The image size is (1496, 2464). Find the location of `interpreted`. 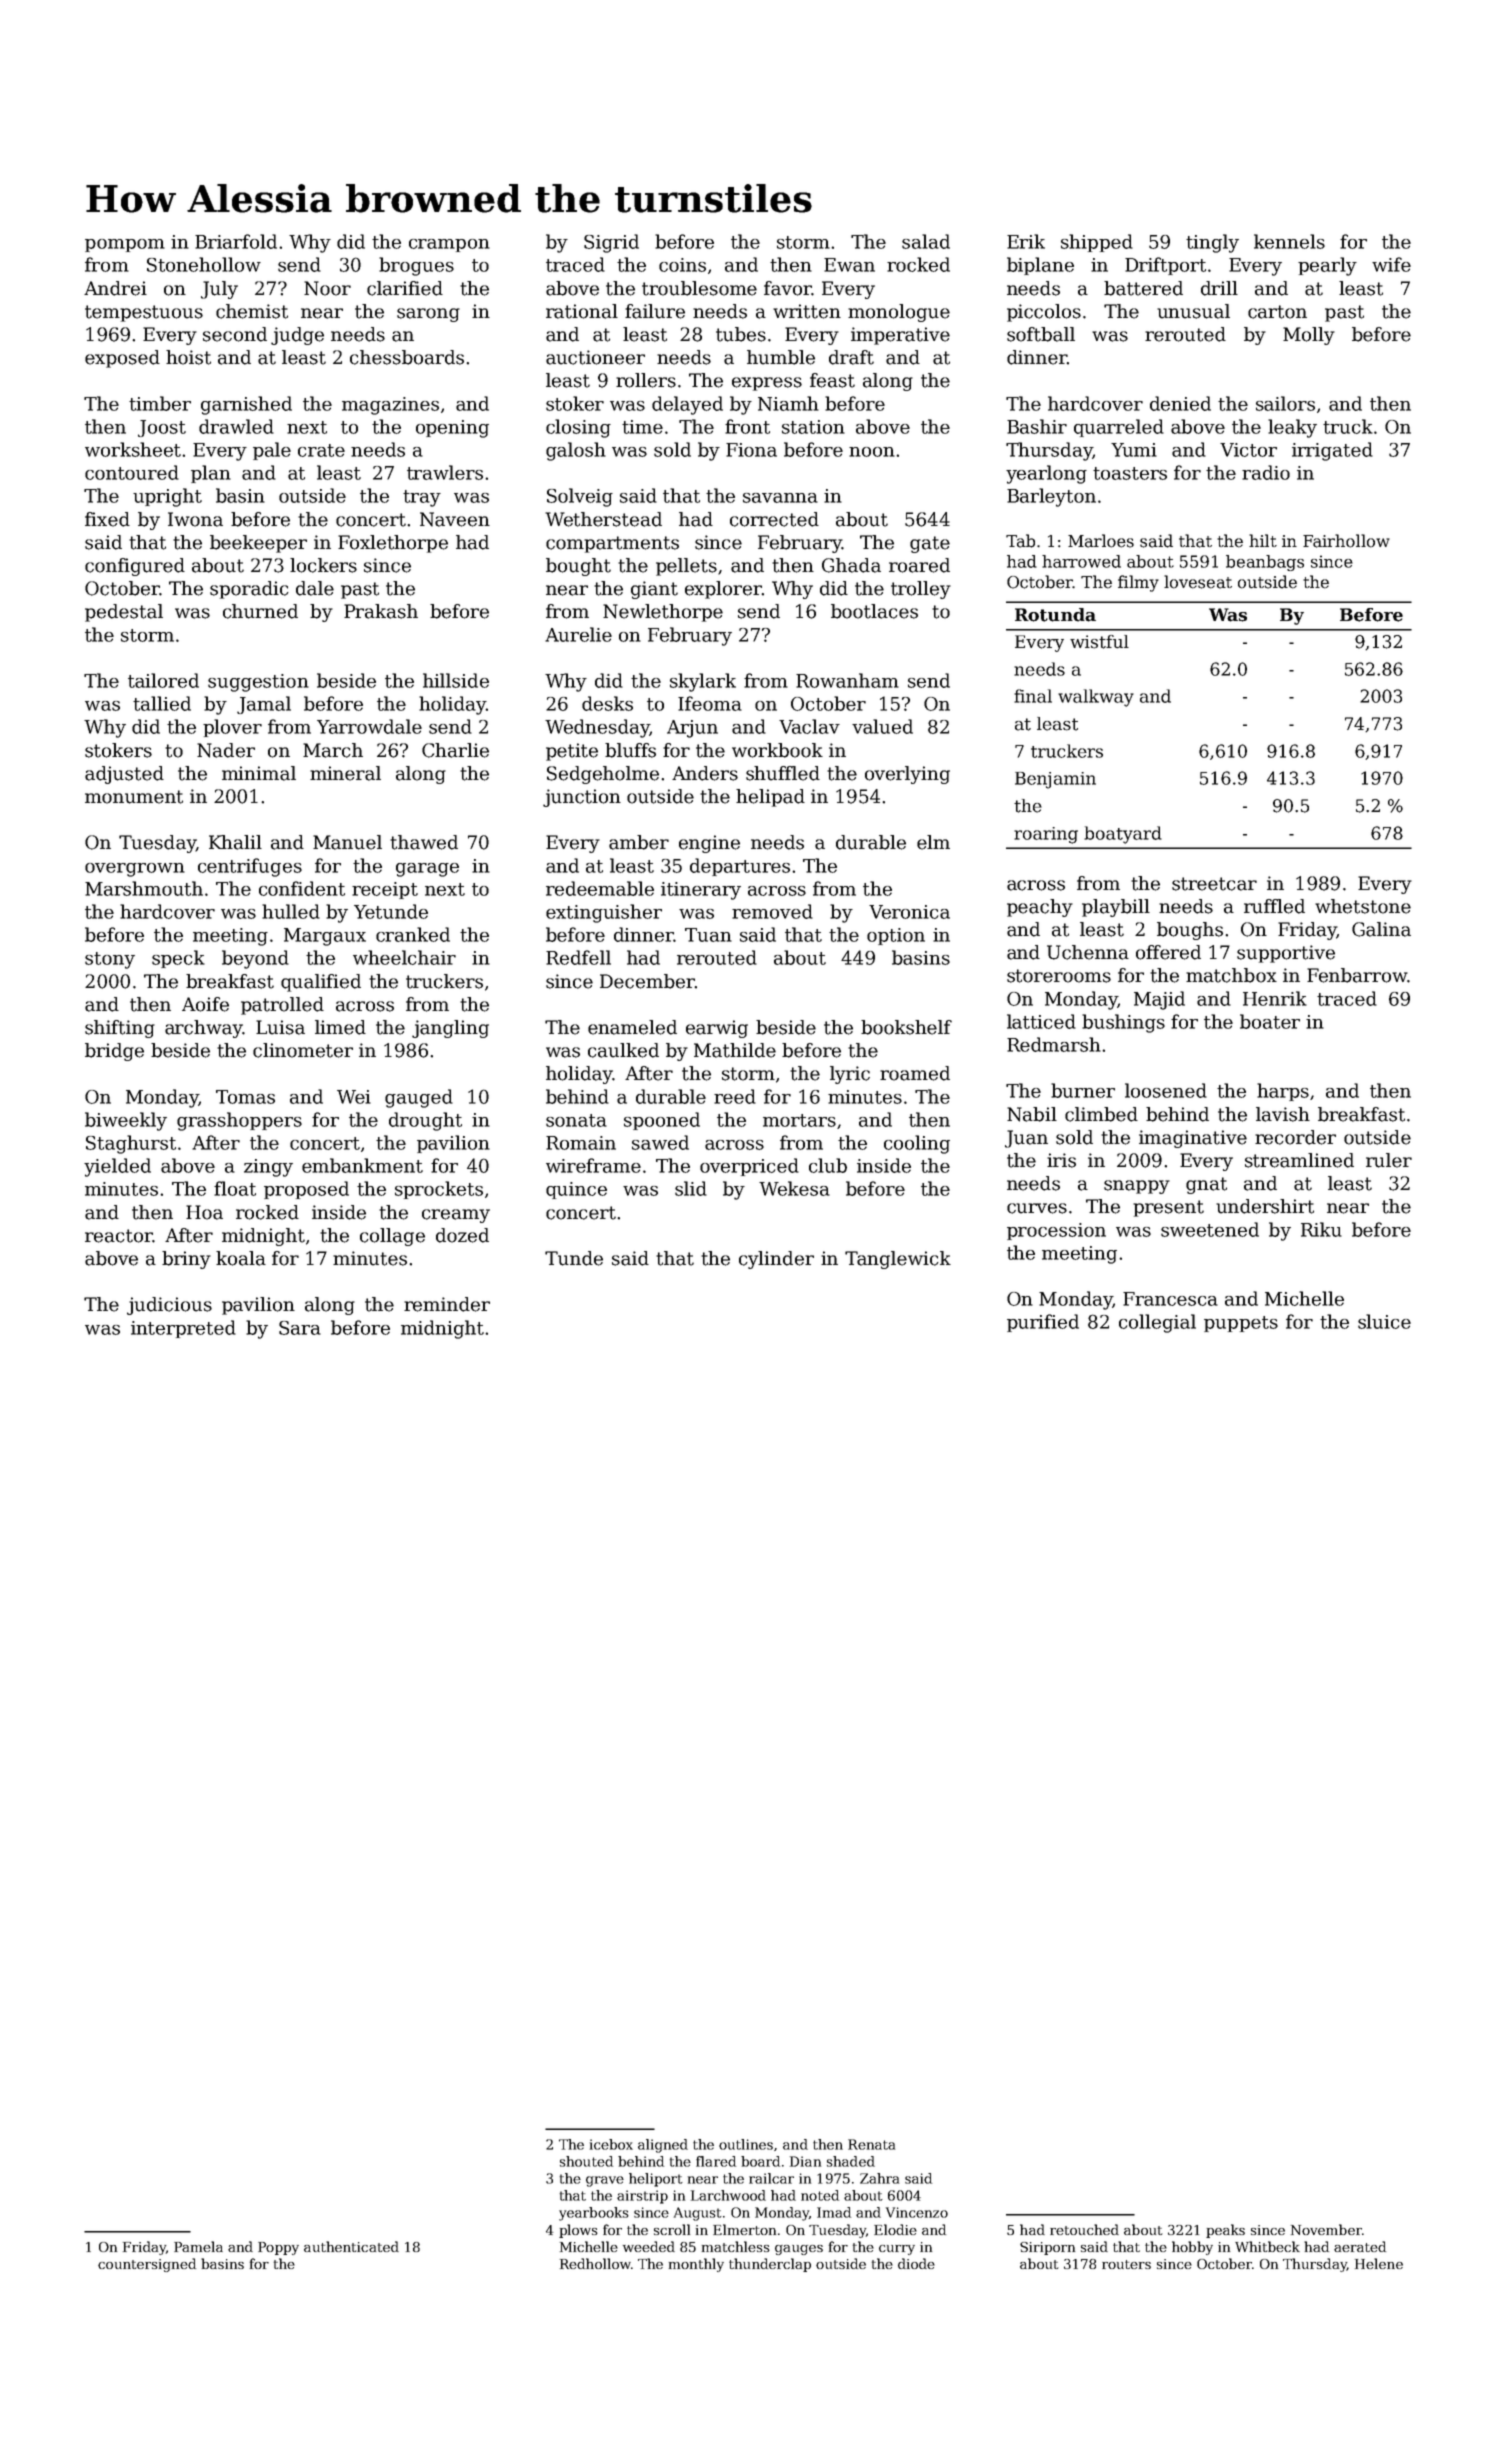

interpreted is located at coordinates (183, 1329).
